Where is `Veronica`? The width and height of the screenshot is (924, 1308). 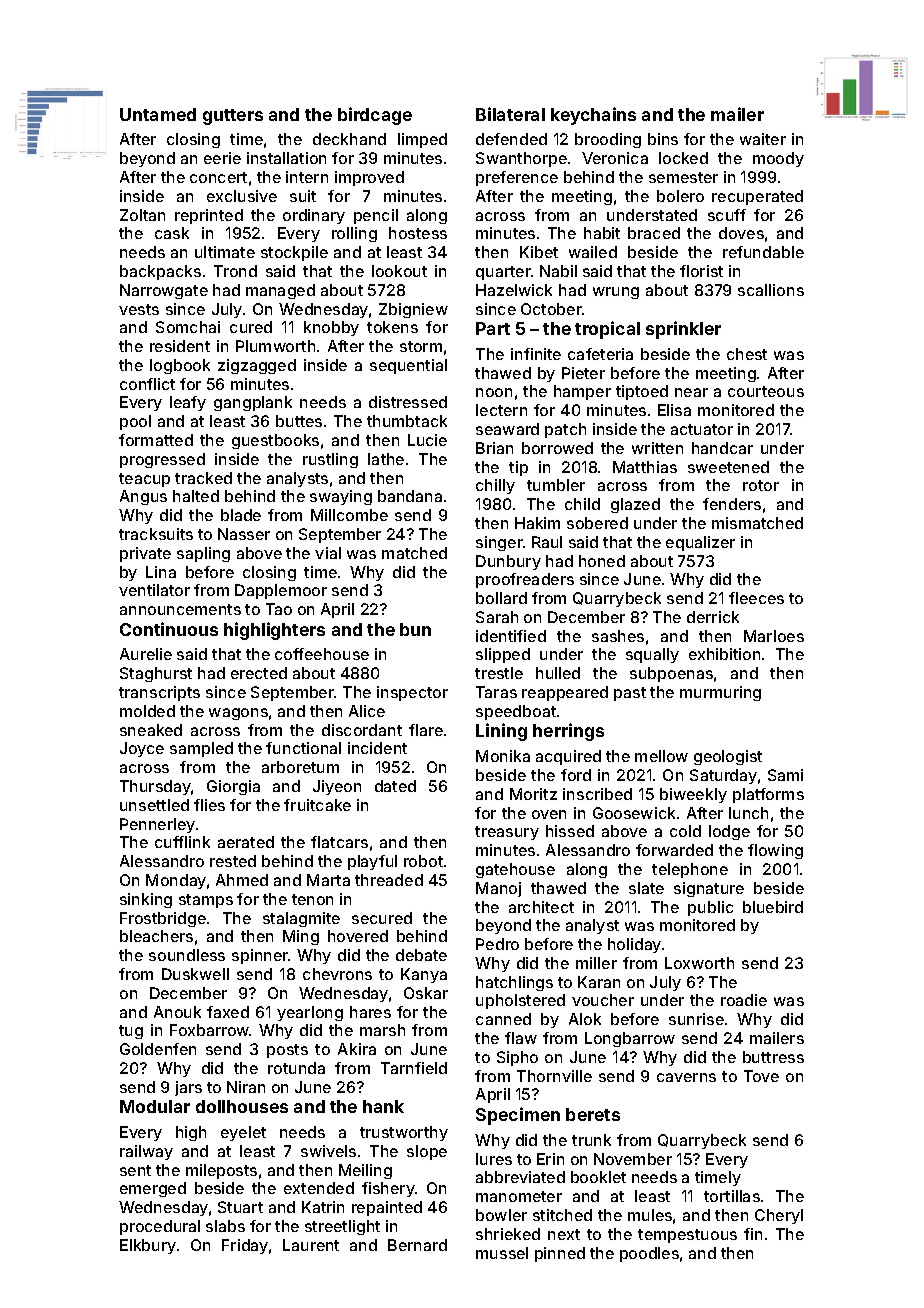 Veronica is located at coordinates (615, 158).
